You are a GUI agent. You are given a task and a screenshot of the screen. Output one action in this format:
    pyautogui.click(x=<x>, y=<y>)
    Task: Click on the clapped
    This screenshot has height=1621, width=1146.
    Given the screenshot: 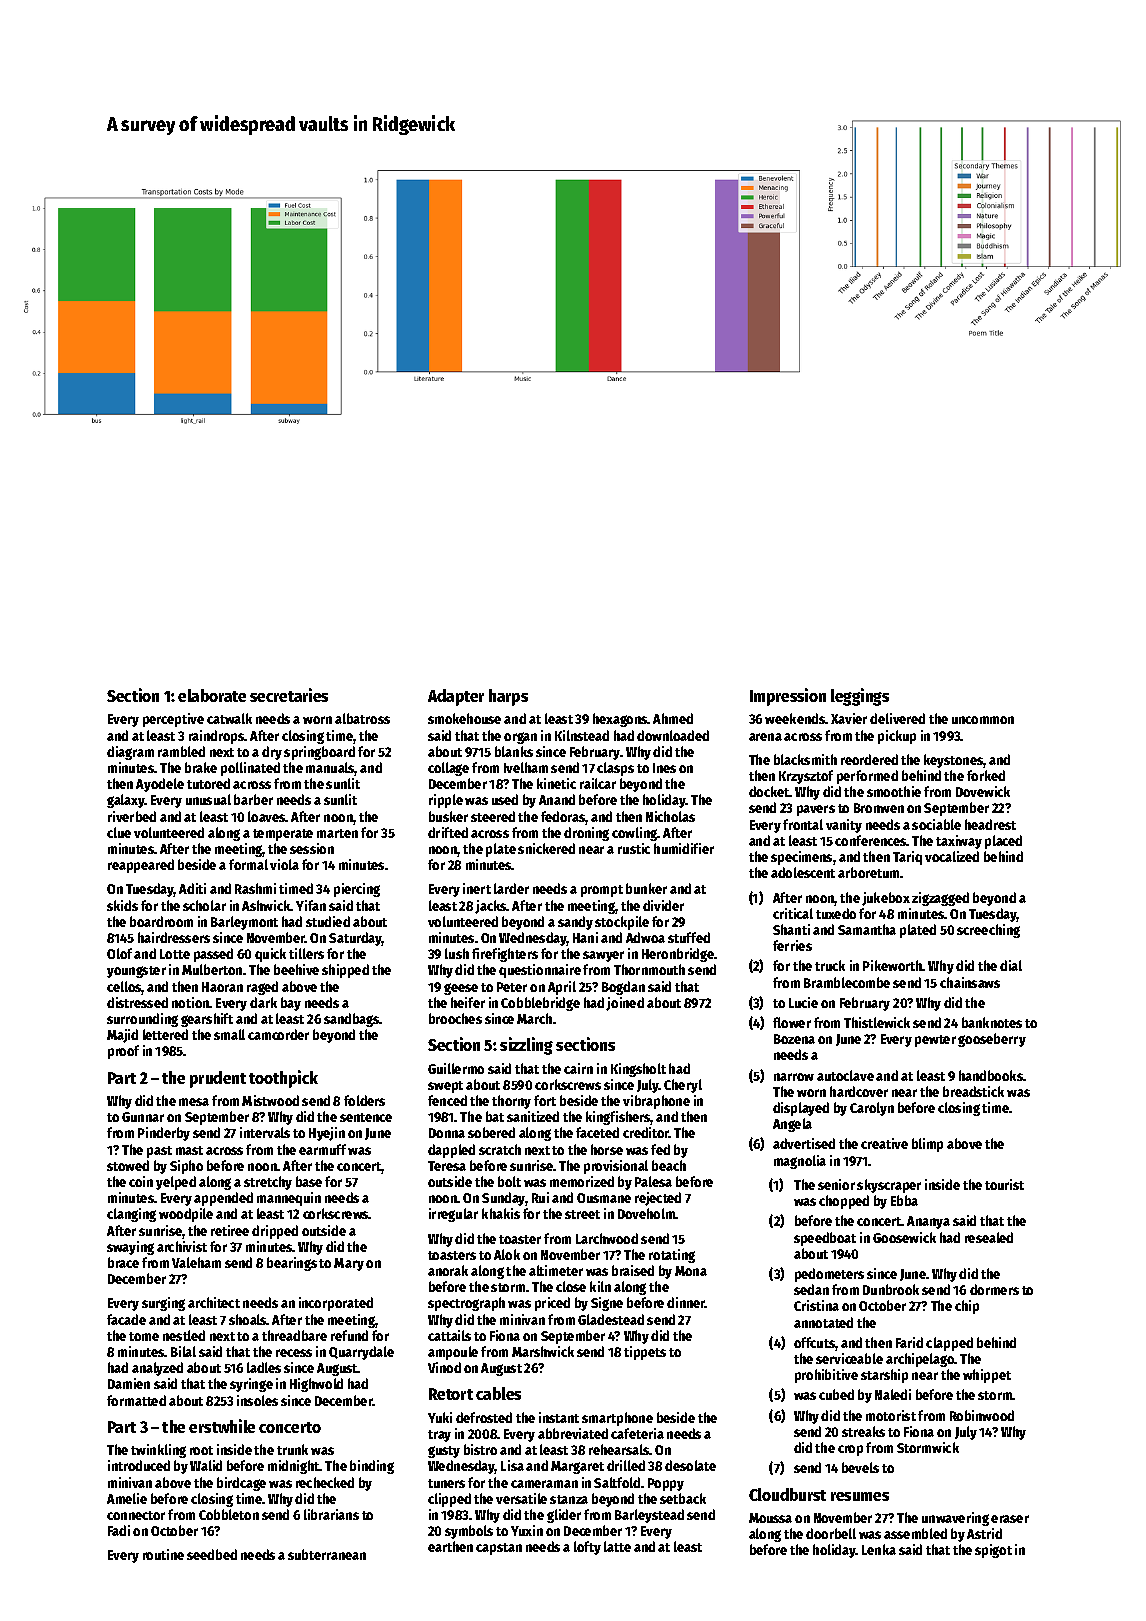 What is the action you would take?
    pyautogui.click(x=949, y=1344)
